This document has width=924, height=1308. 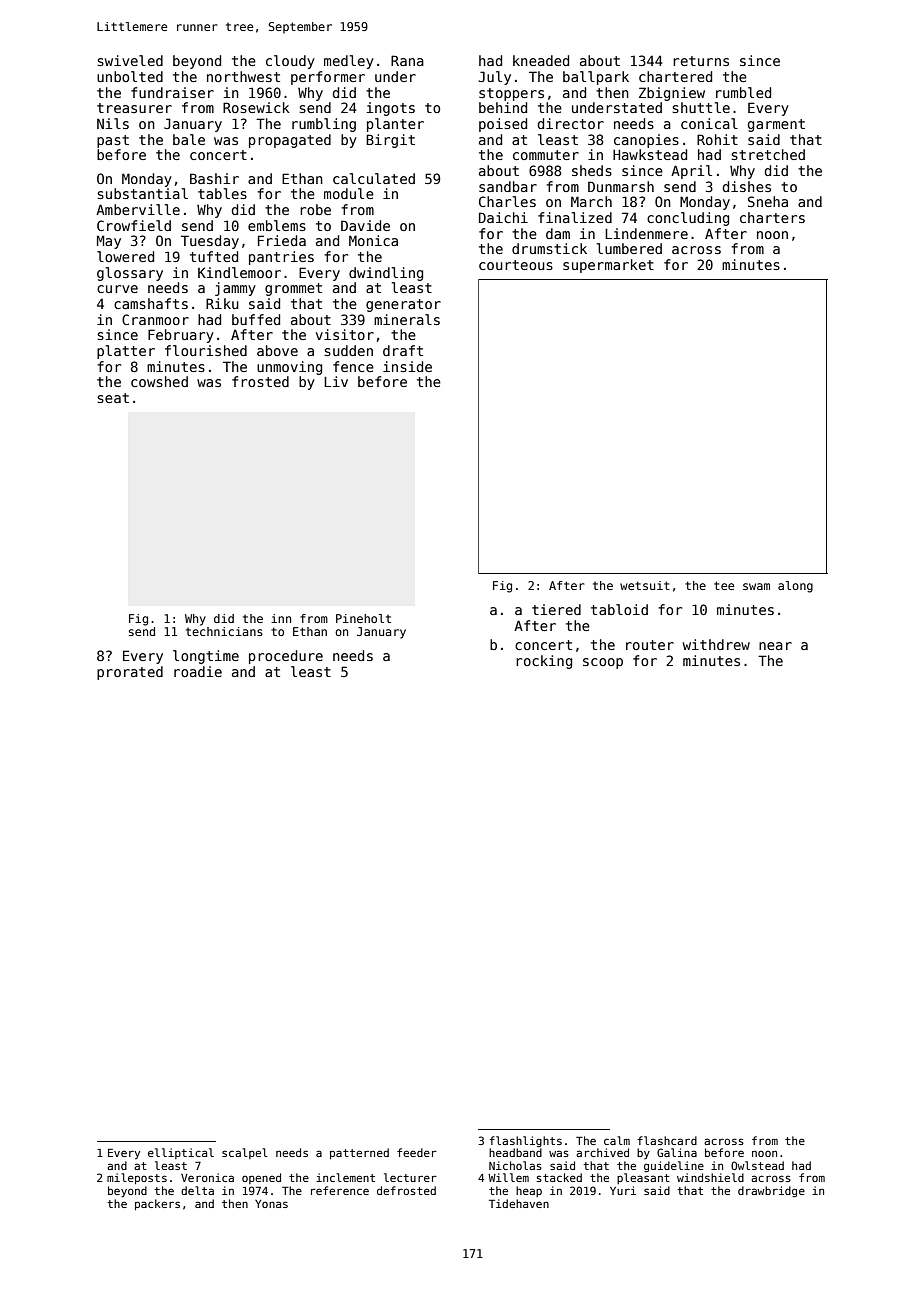 What do you see at coordinates (336, 381) in the document?
I see `Liv` at bounding box center [336, 381].
